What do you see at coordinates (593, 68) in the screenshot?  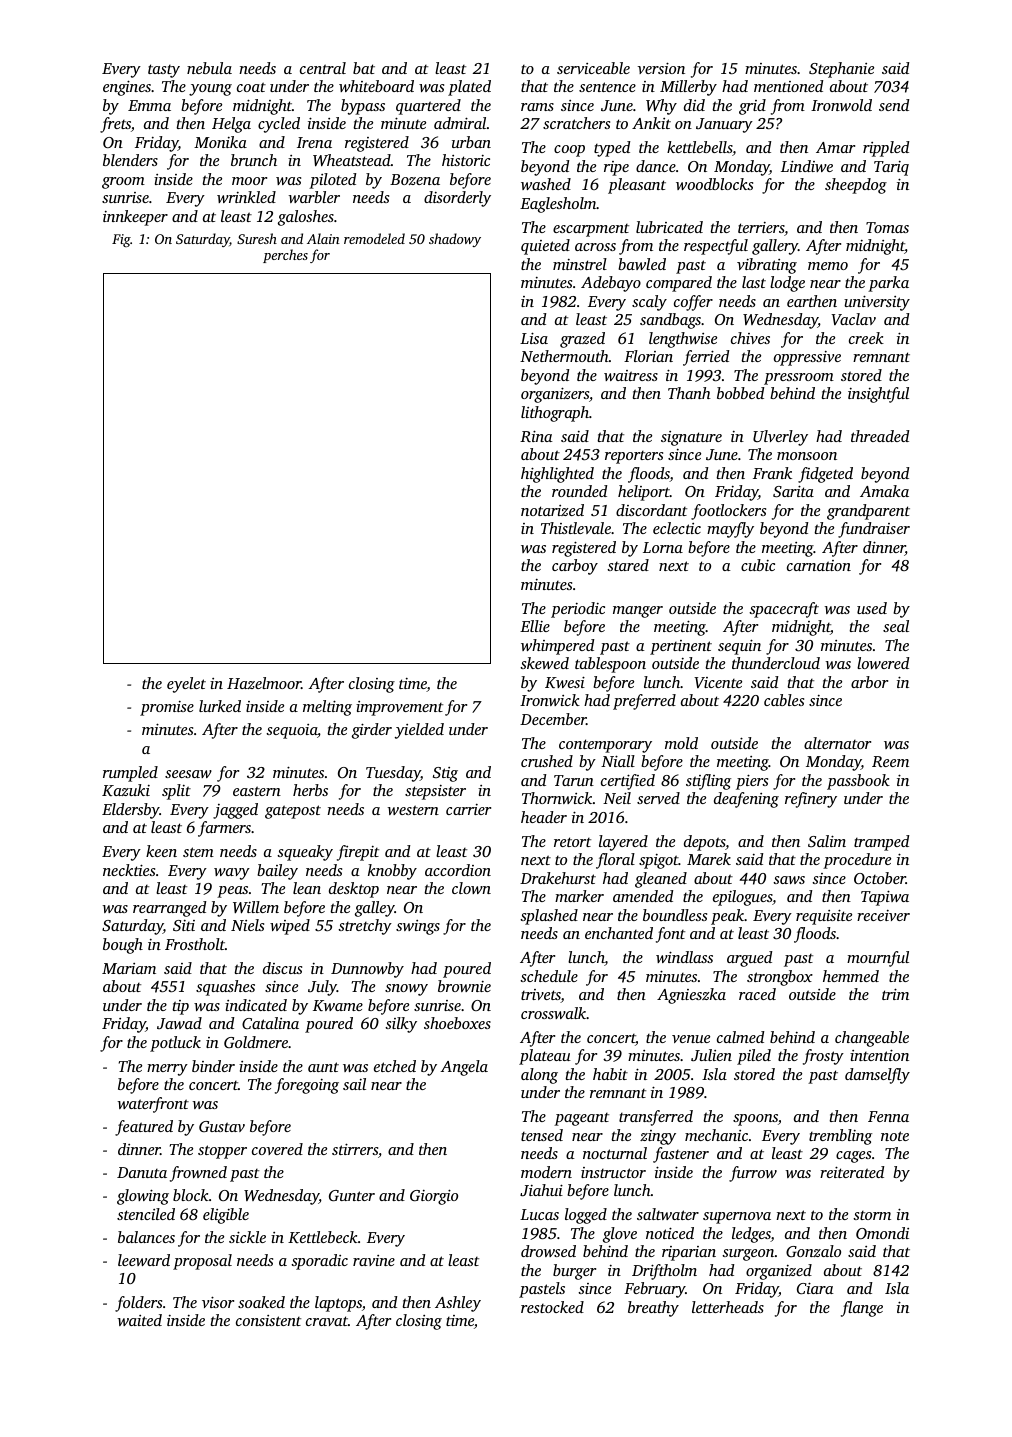 I see `serviceable` at bounding box center [593, 68].
